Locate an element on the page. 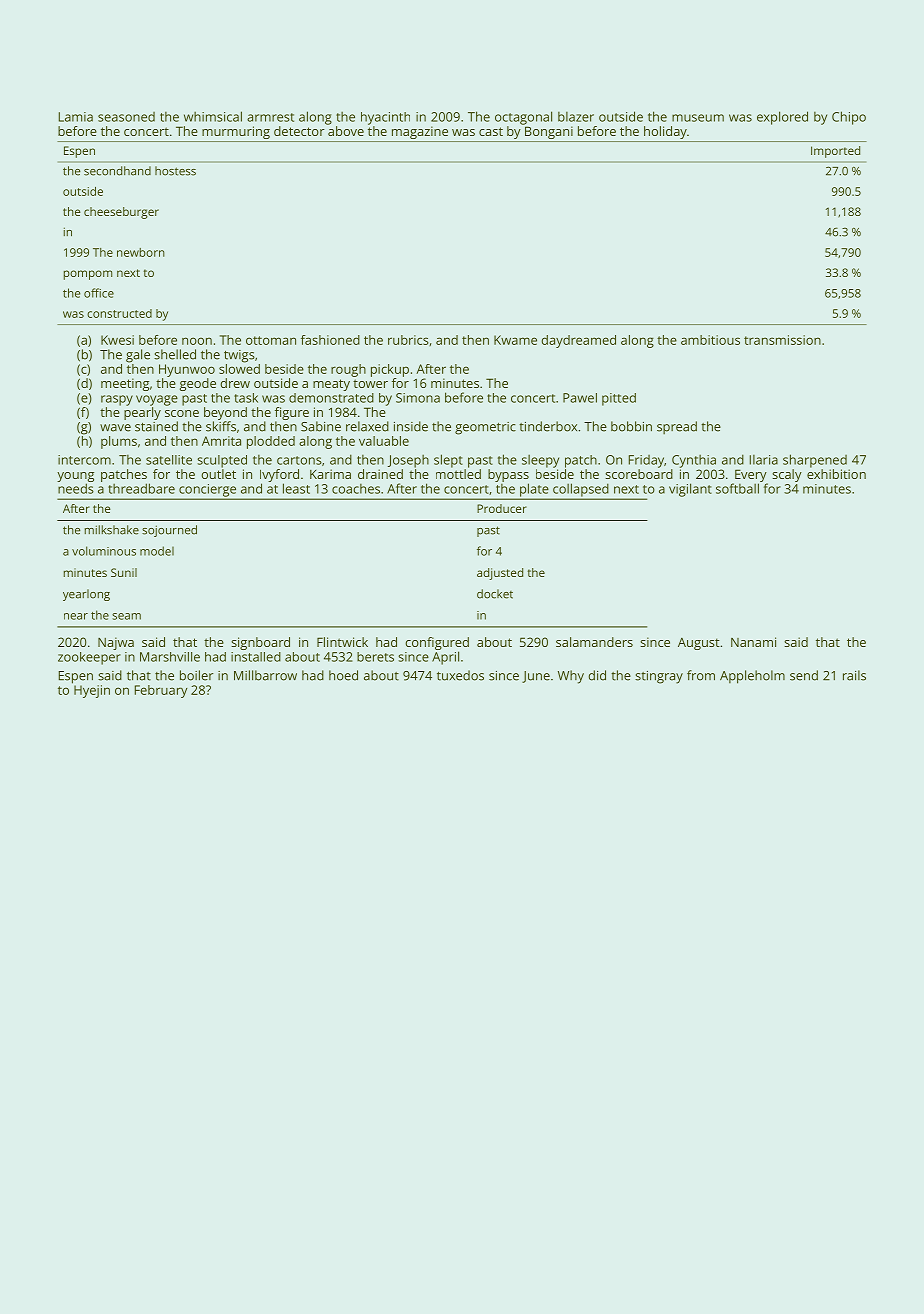  Cynthia is located at coordinates (694, 461).
